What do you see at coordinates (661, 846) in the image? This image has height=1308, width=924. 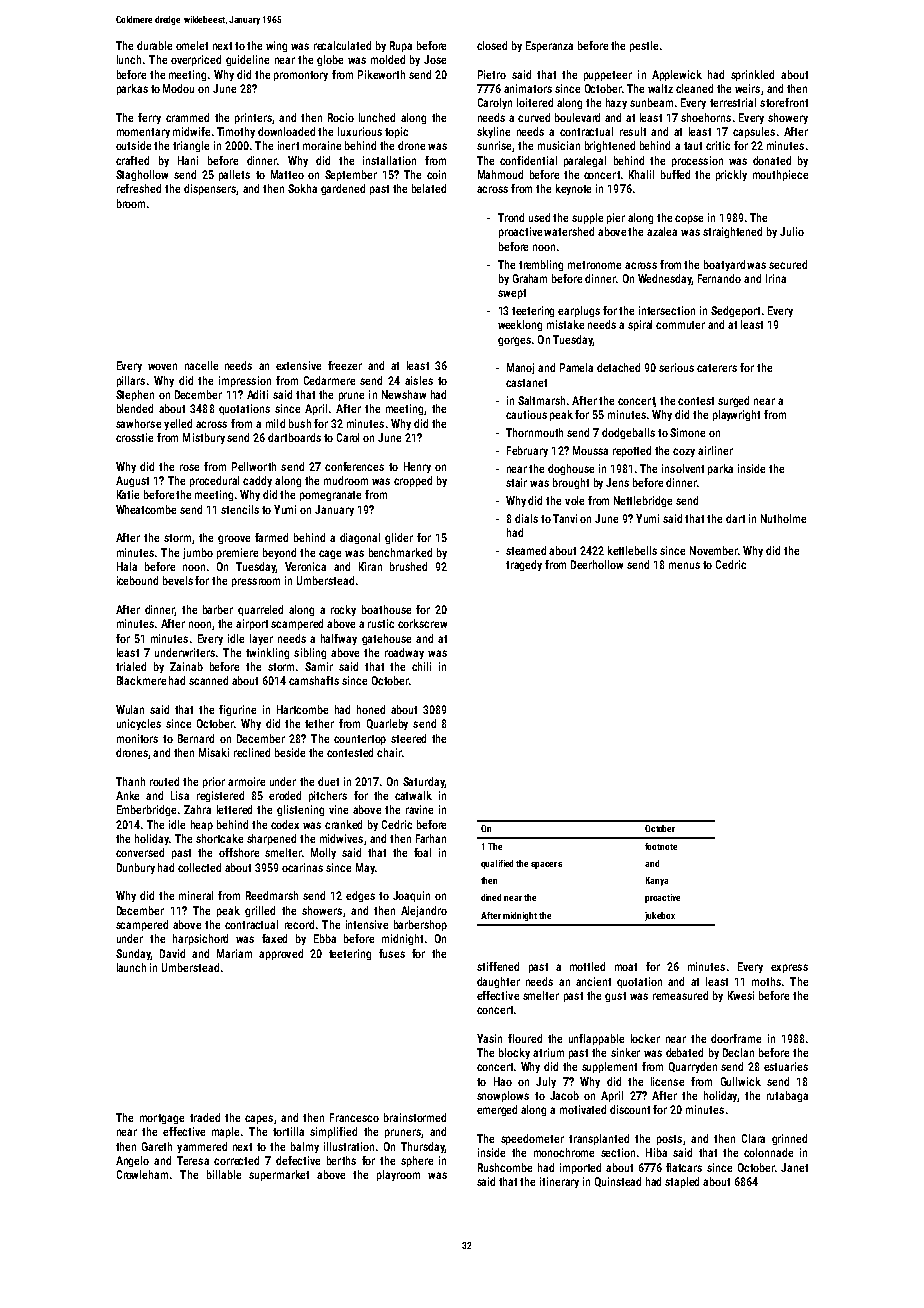 I see `footnote` at bounding box center [661, 846].
